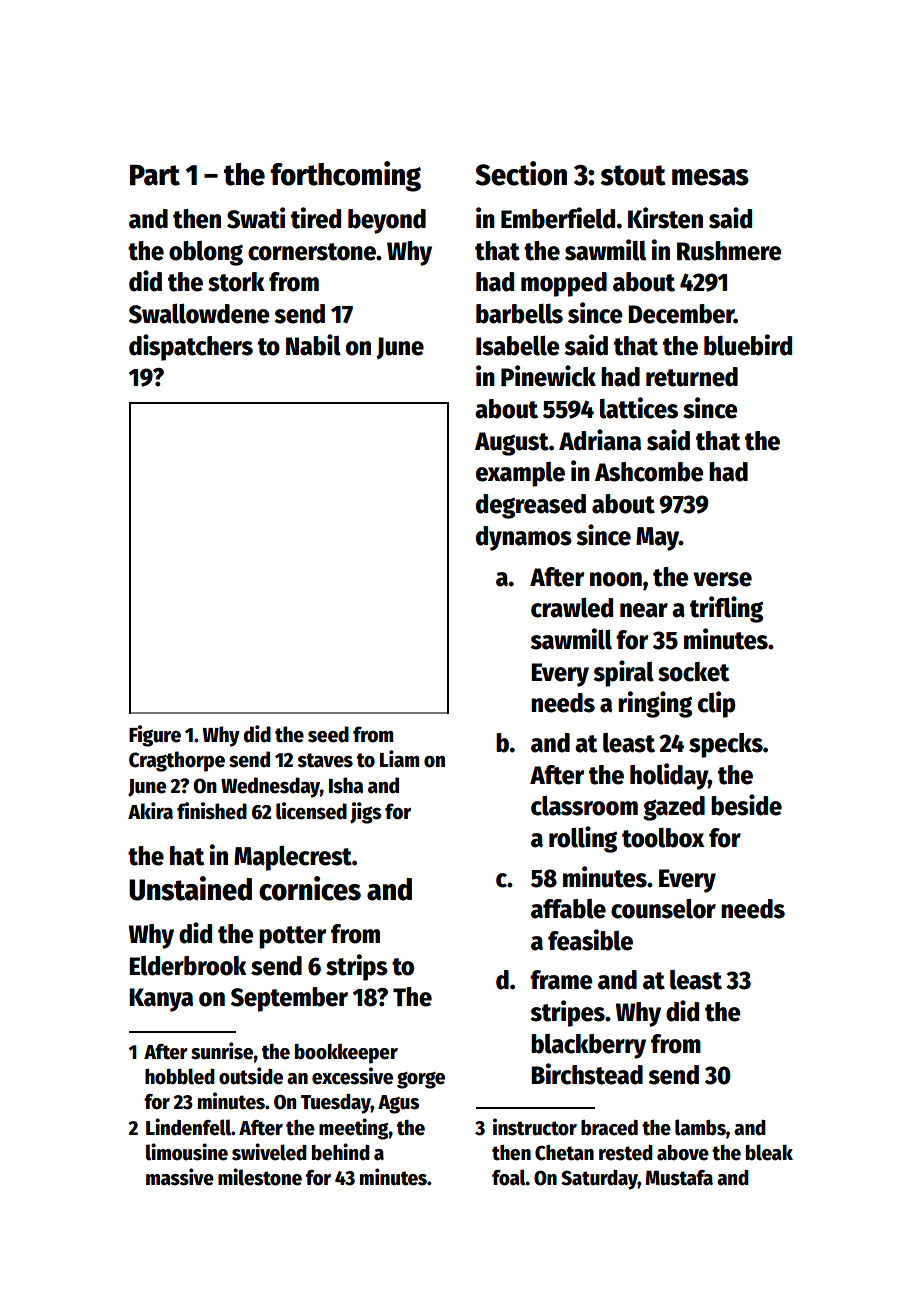 The width and height of the screenshot is (924, 1311). I want to click on noon, so click(616, 579).
